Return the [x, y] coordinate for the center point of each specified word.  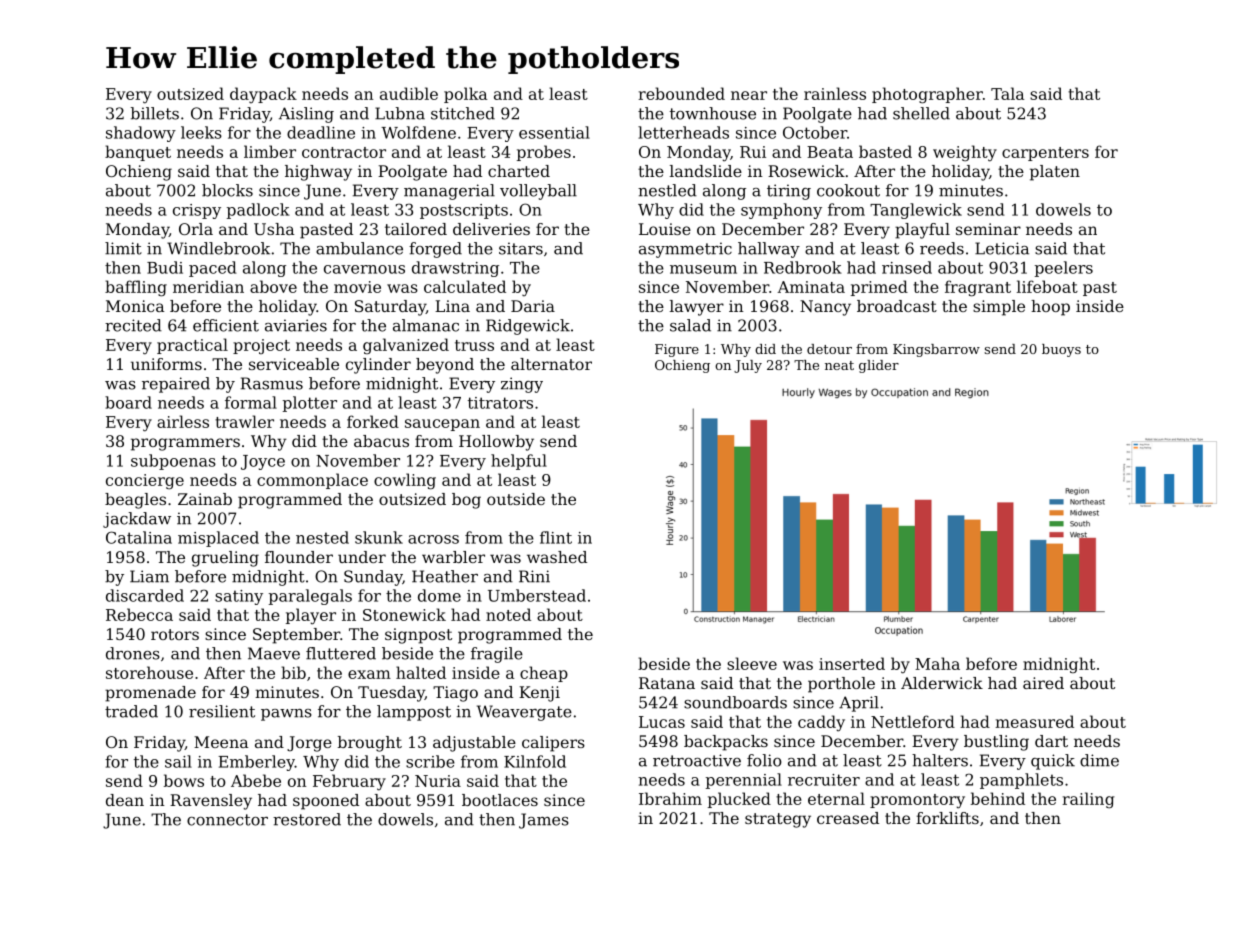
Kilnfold [535, 761]
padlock [258, 211]
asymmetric [685, 250]
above [273, 286]
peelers [1064, 269]
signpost [418, 636]
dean [125, 800]
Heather [445, 576]
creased [848, 818]
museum [703, 269]
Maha [937, 663]
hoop [1050, 308]
